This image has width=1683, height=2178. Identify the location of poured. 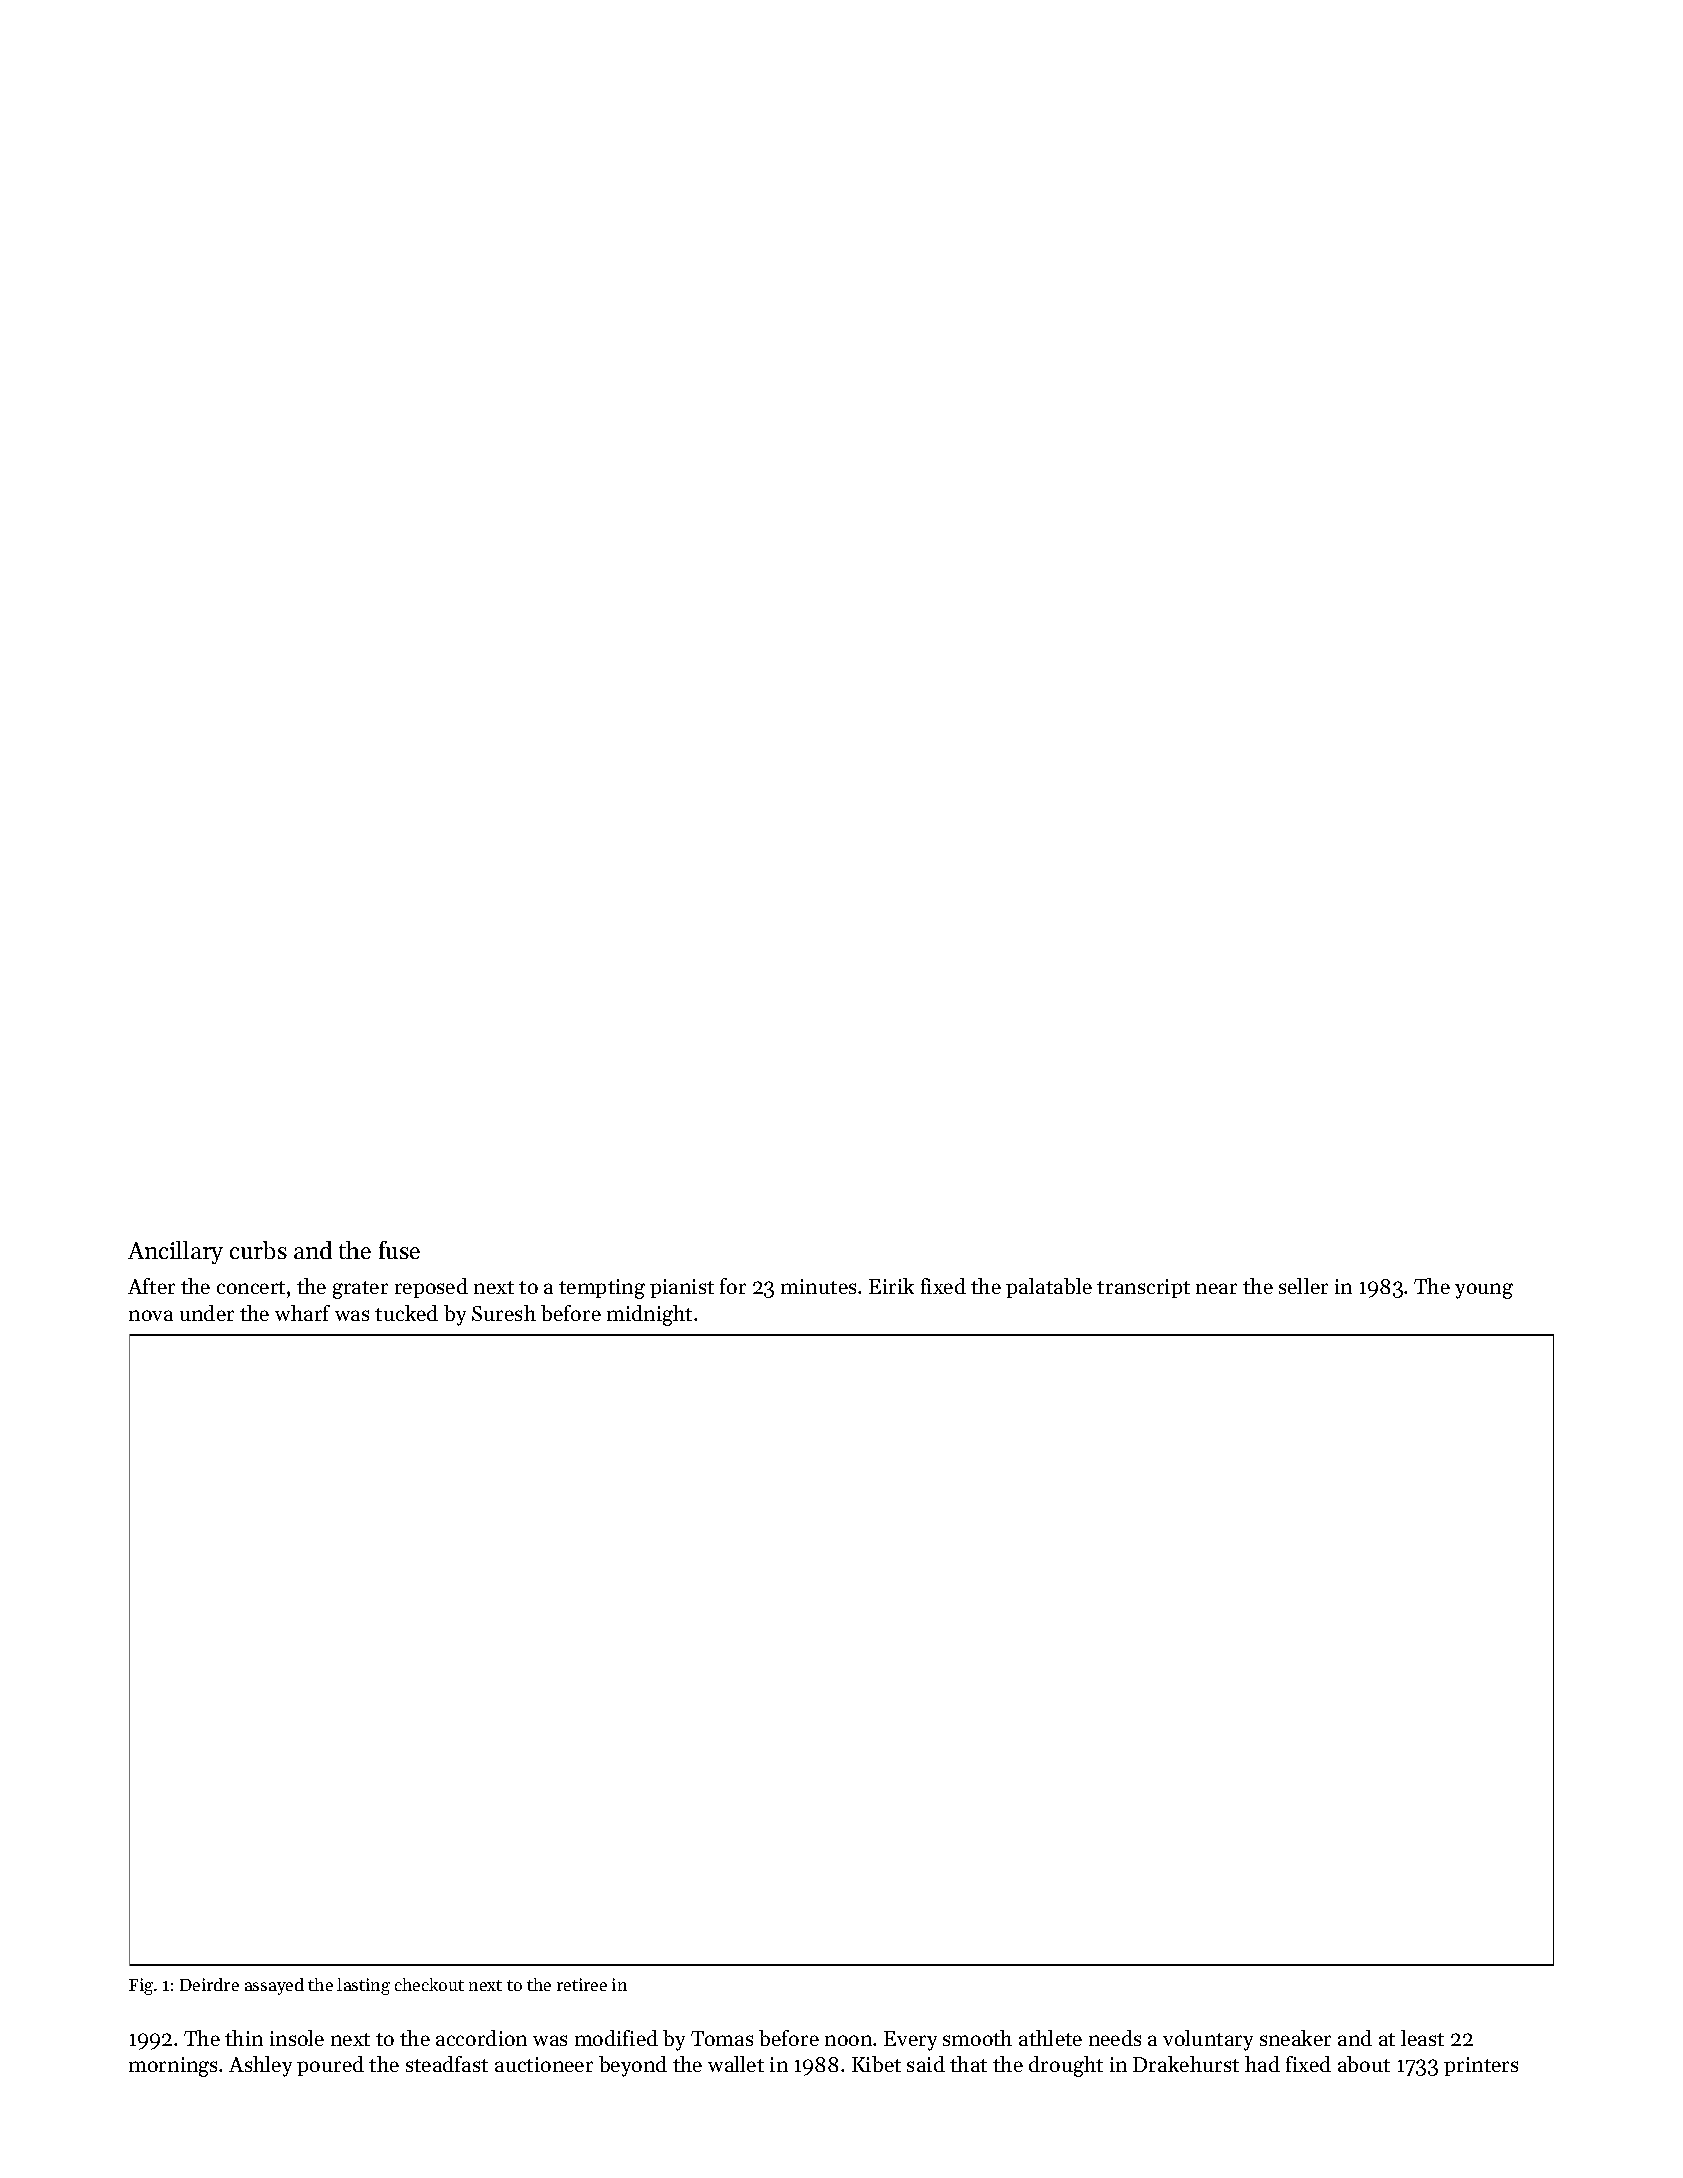
(330, 2066).
